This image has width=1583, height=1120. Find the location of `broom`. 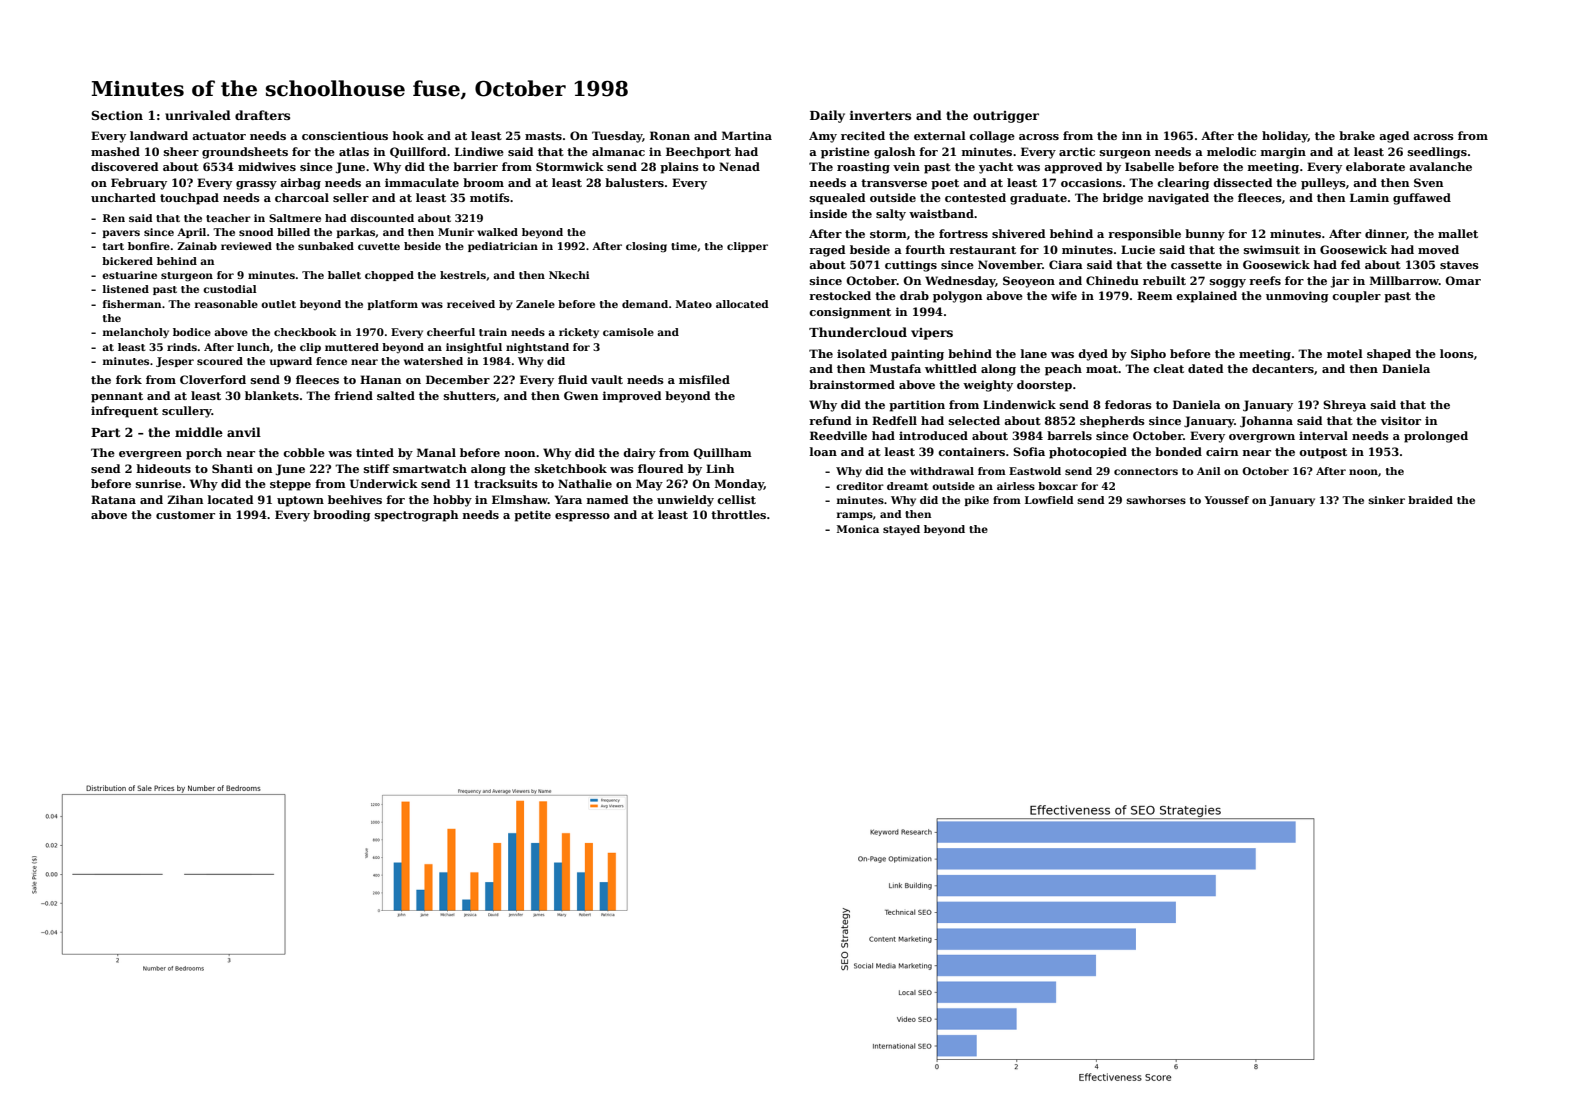

broom is located at coordinates (483, 182).
